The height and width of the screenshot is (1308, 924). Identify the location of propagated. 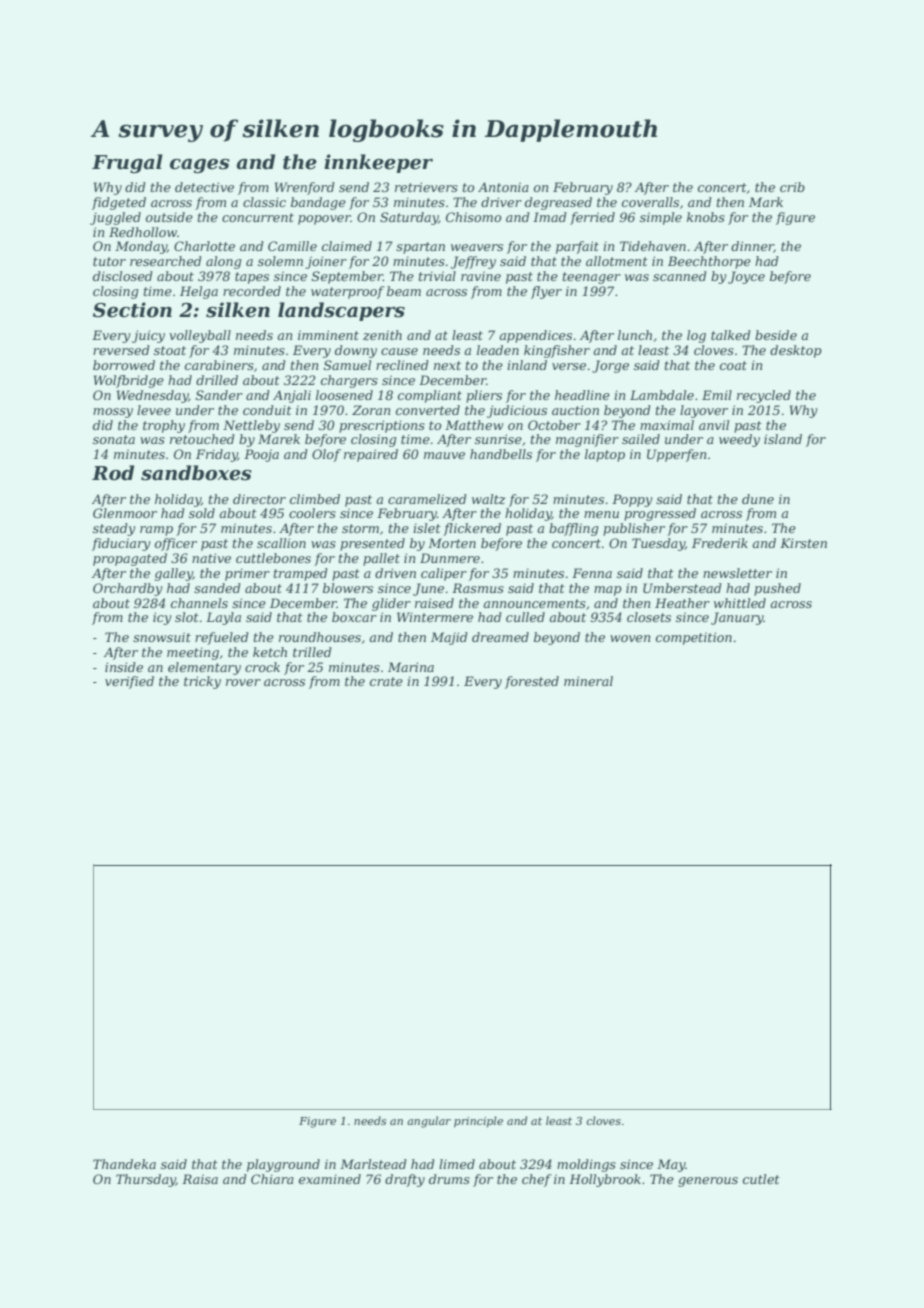
(130, 559).
